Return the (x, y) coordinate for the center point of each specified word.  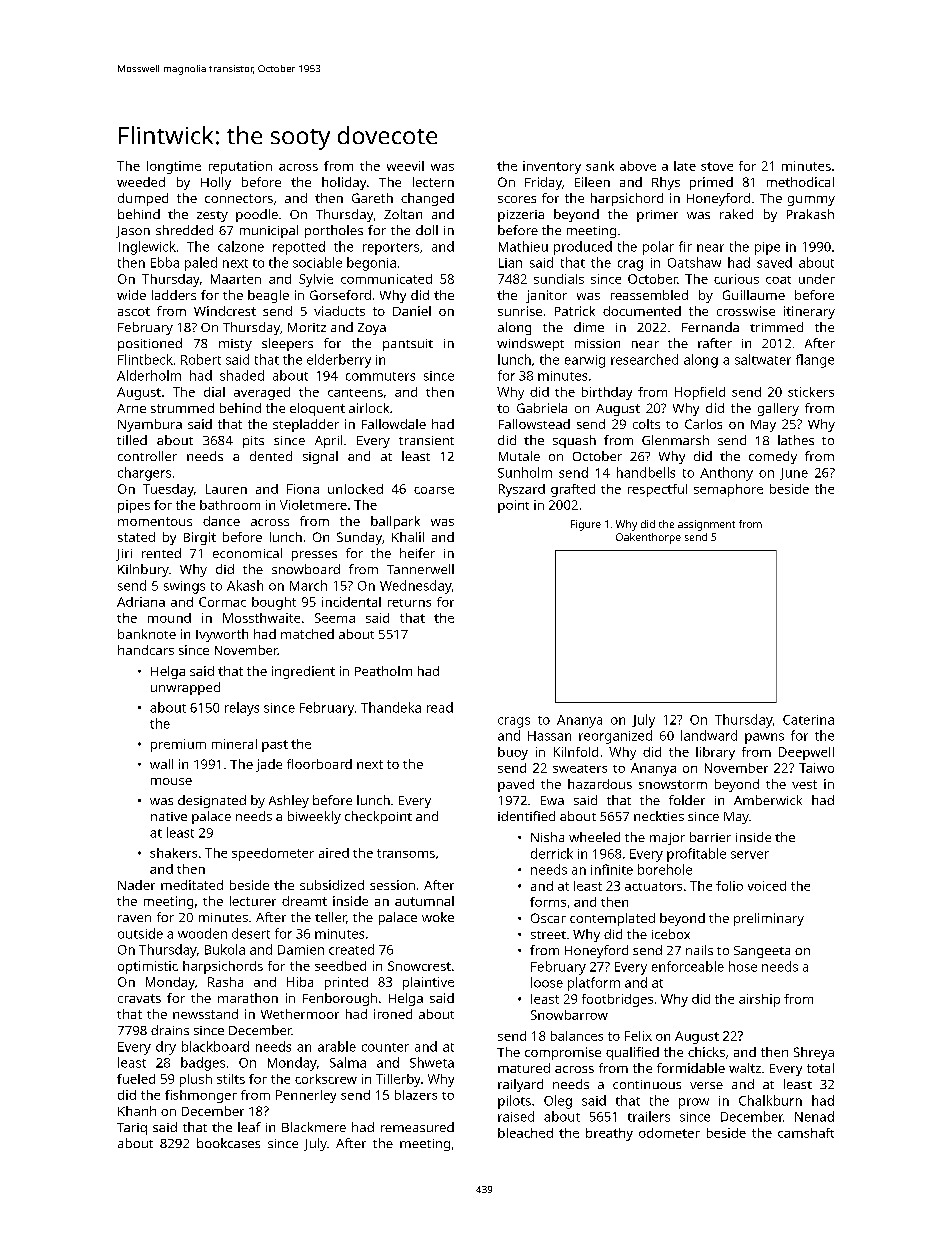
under (817, 279)
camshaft (806, 1133)
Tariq (132, 1129)
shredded (184, 230)
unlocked (355, 489)
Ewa (552, 800)
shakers (173, 853)
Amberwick (768, 800)
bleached (525, 1133)
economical (247, 553)
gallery (778, 409)
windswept (530, 344)
